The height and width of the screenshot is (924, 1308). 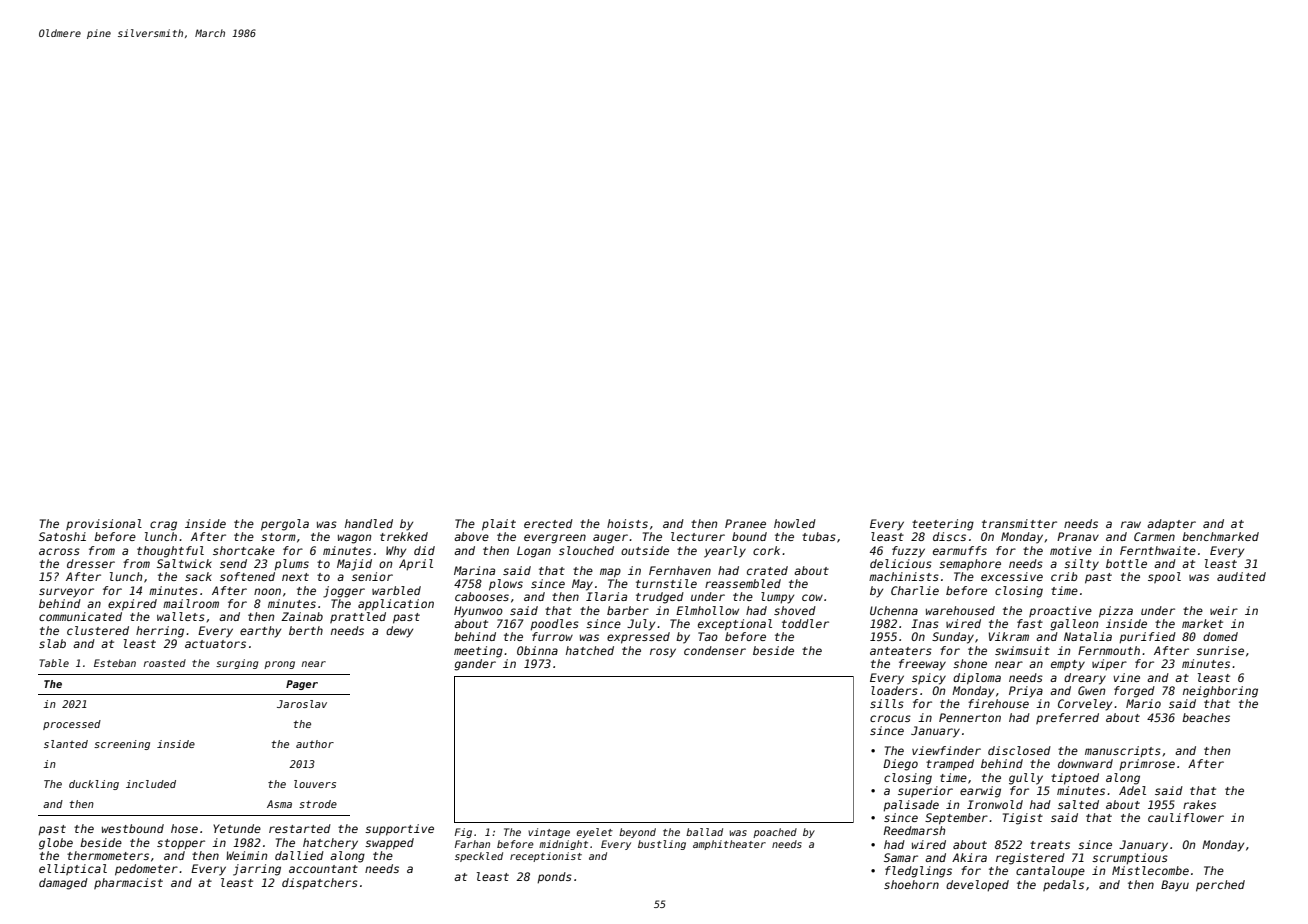 What do you see at coordinates (549, 833) in the screenshot?
I see `vintage` at bounding box center [549, 833].
